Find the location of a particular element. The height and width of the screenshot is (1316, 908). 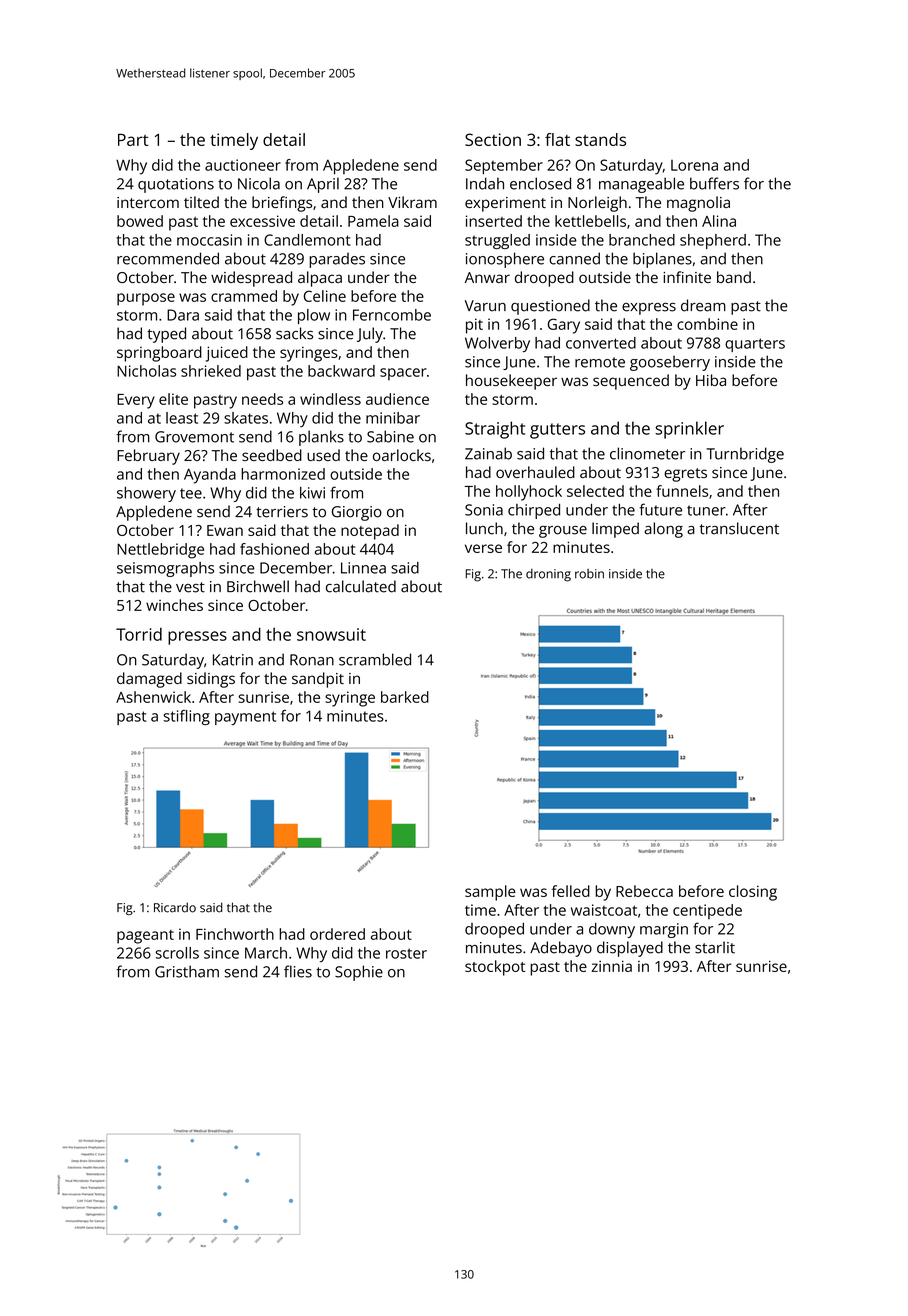

Lorena is located at coordinates (694, 165).
